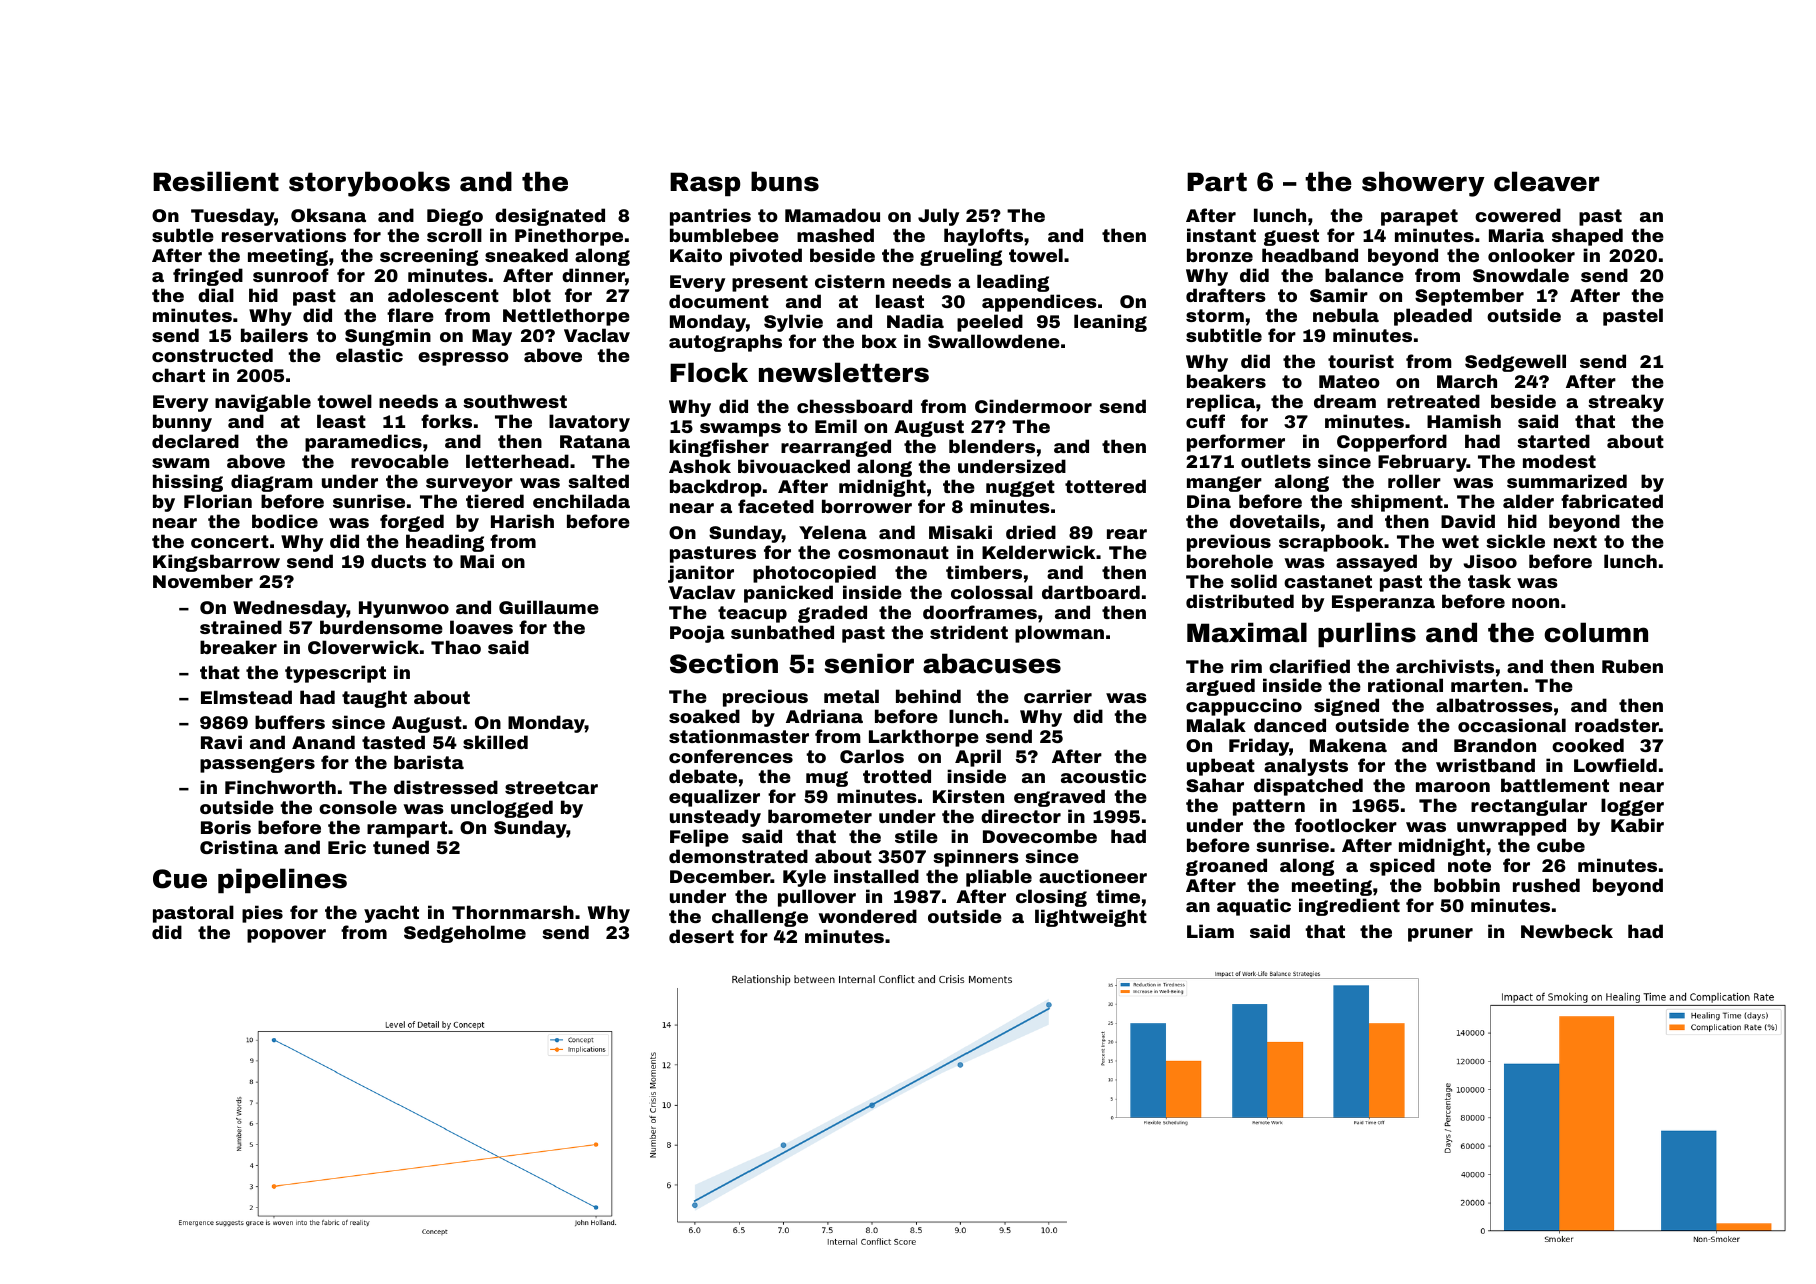 This document has width=1816, height=1284. What do you see at coordinates (1587, 237) in the document?
I see `shaped` at bounding box center [1587, 237].
